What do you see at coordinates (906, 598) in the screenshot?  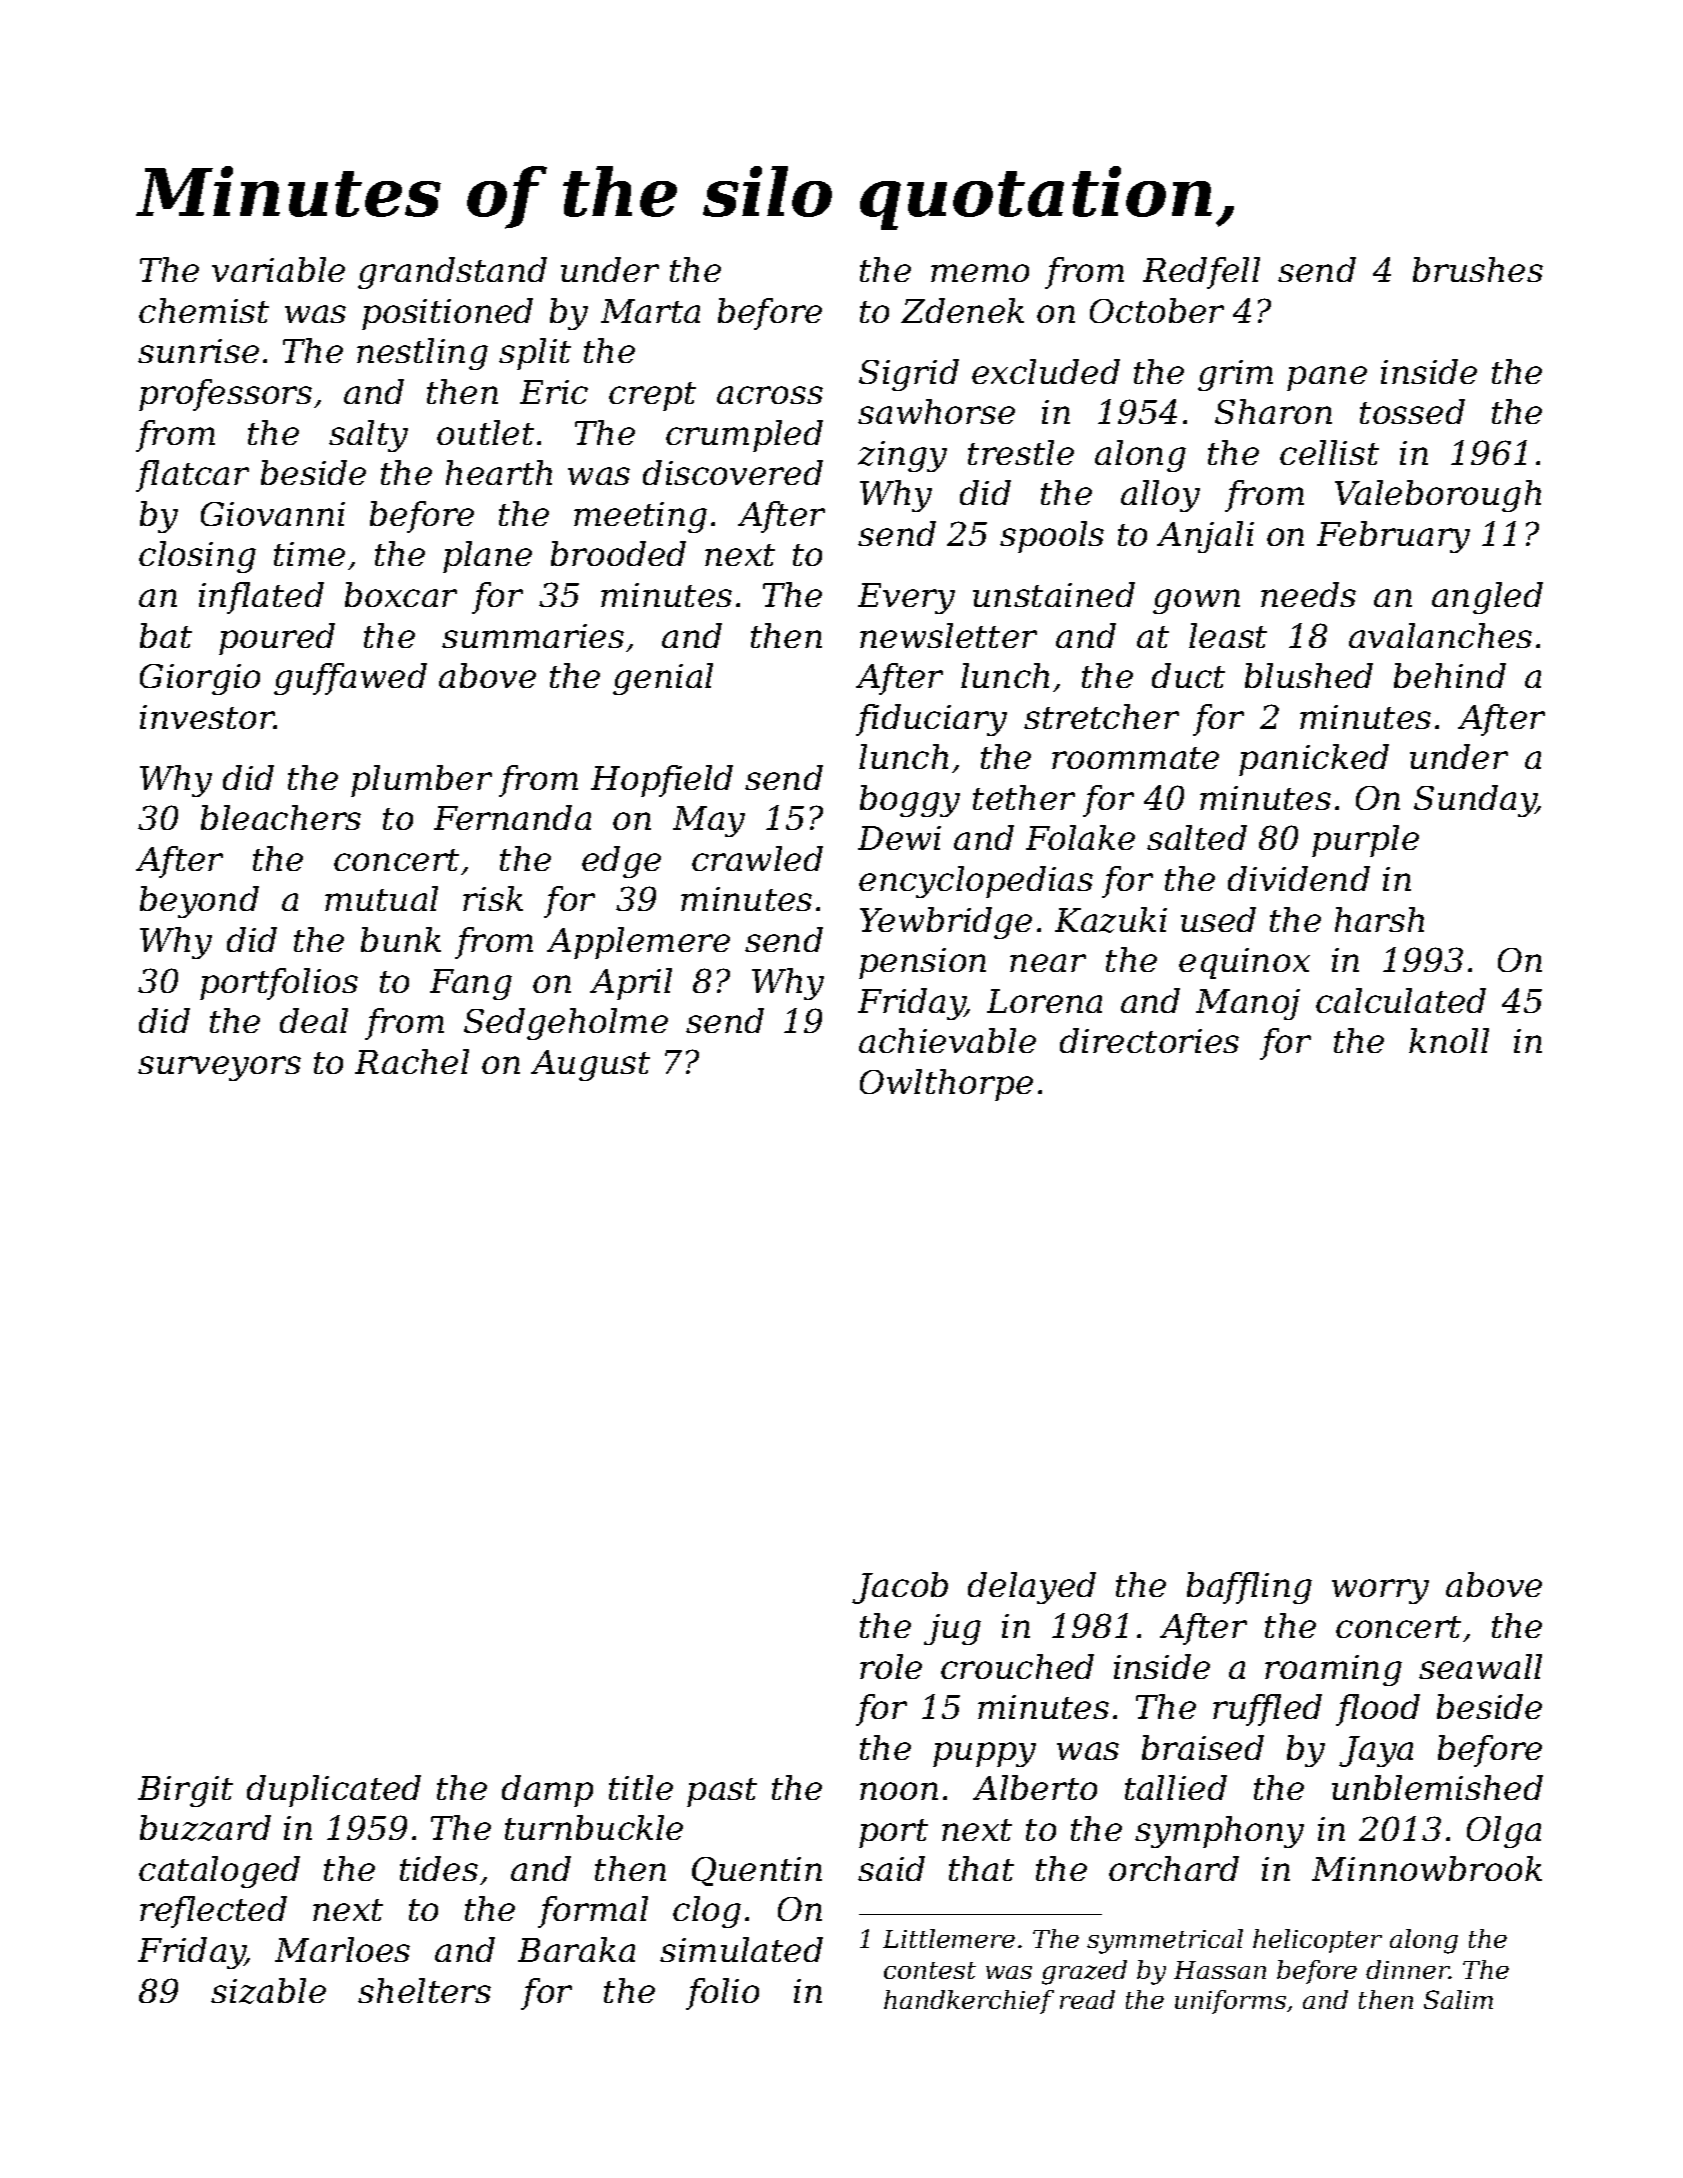 I see `Every` at bounding box center [906, 598].
